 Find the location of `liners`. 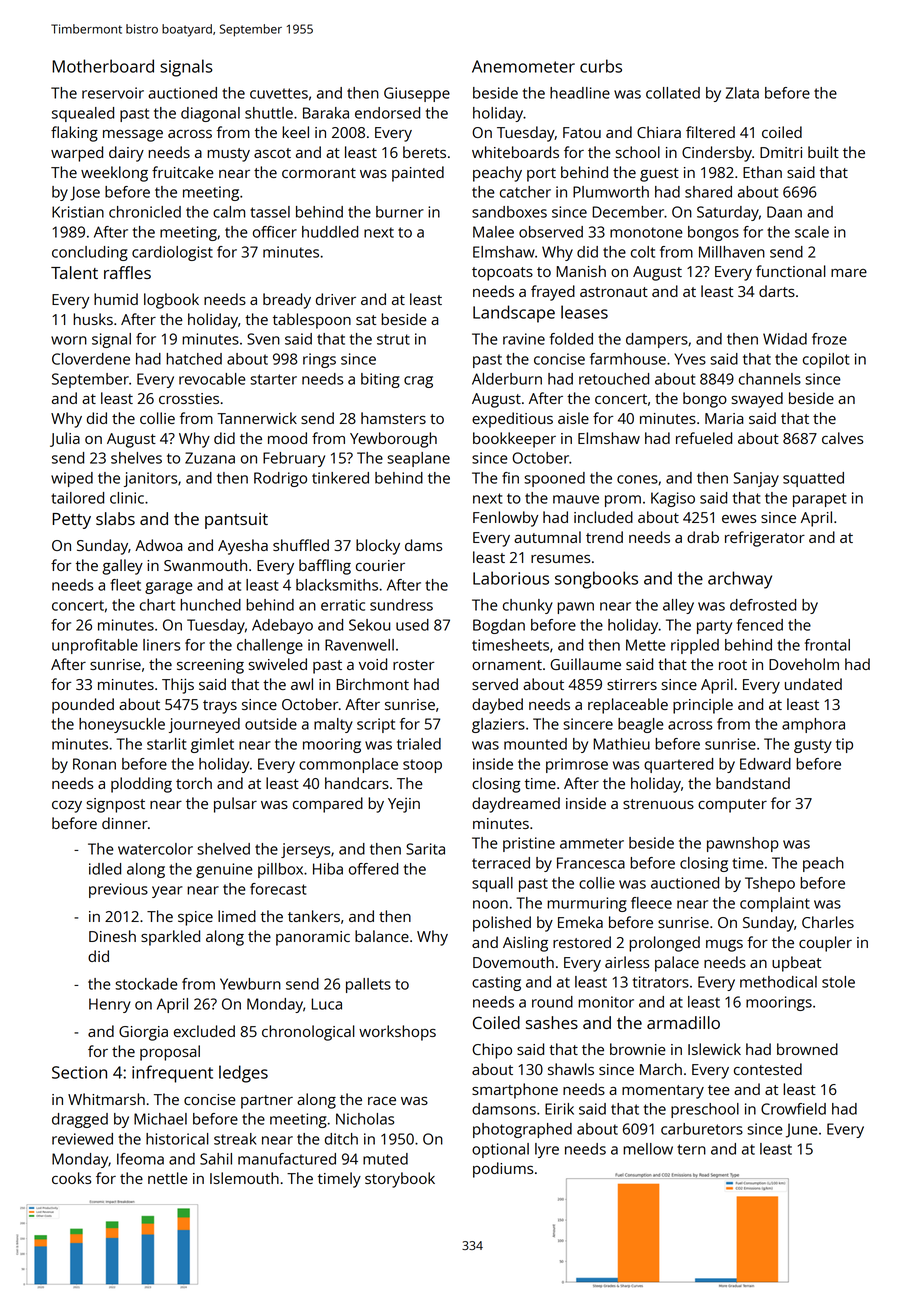

liners is located at coordinates (161, 645).
